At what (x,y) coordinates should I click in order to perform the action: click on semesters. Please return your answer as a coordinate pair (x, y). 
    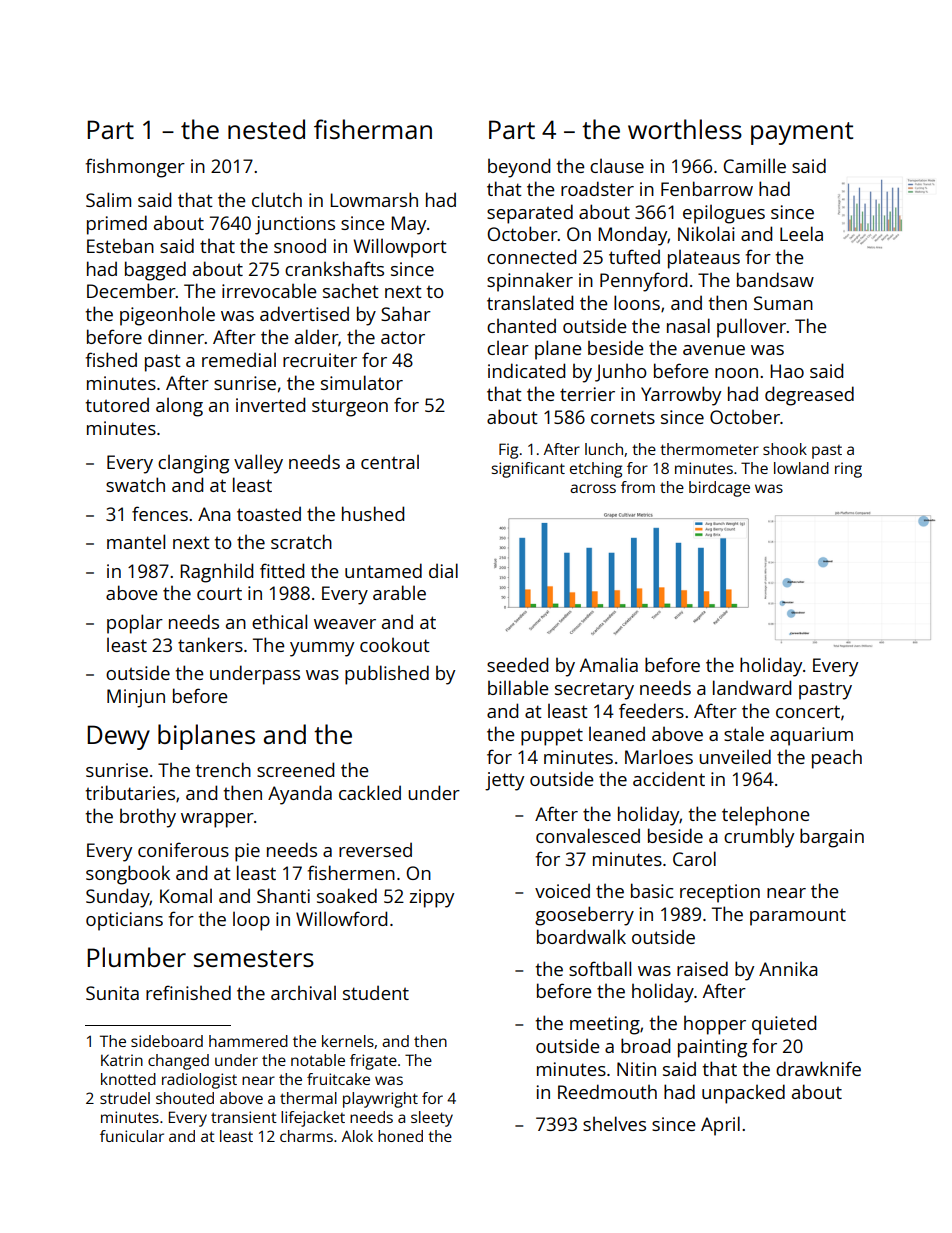
    Looking at the image, I should click on (254, 958).
